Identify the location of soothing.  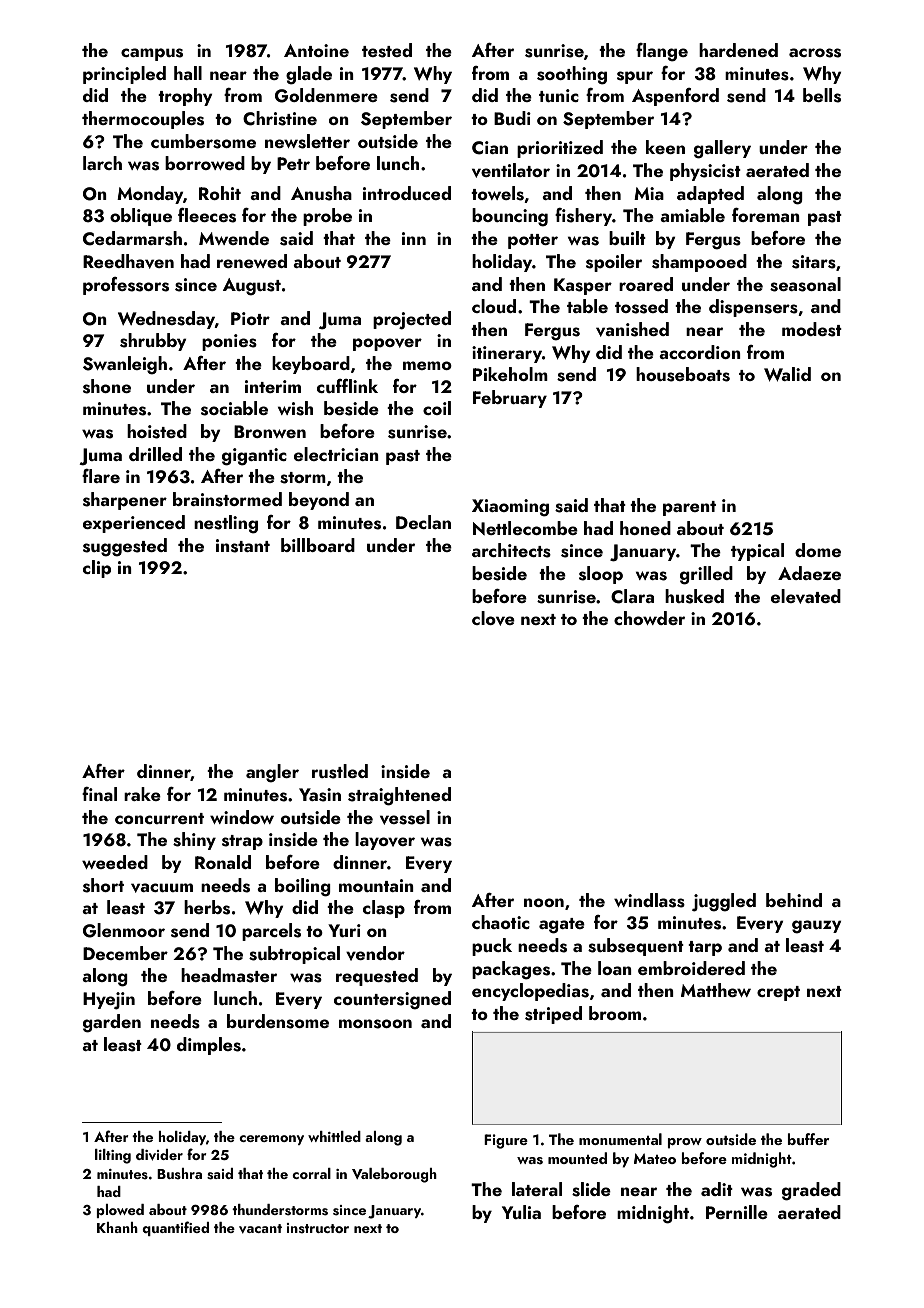
(572, 75).
